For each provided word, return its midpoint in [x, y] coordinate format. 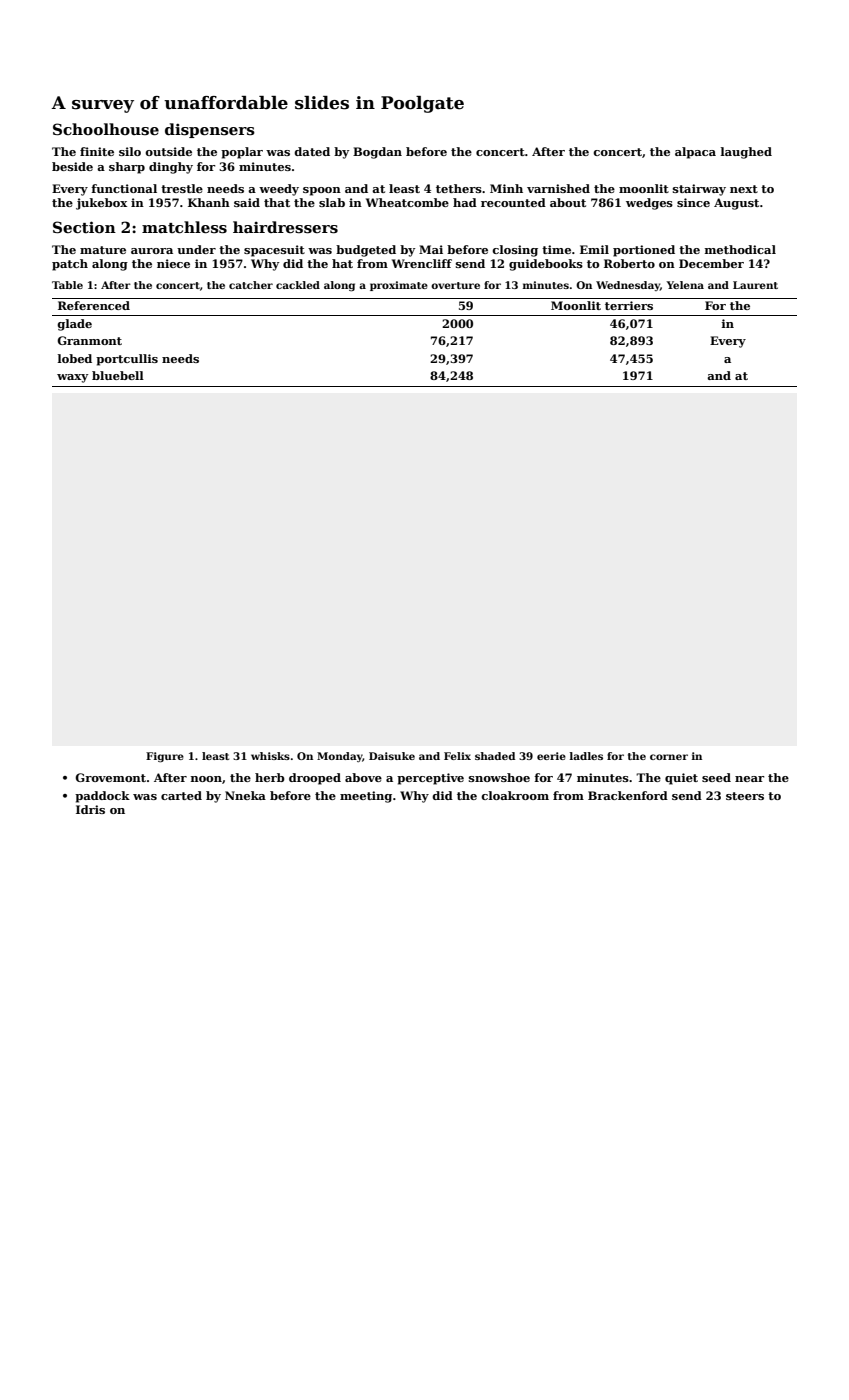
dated [312, 151]
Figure [165, 757]
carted [181, 795]
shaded [495, 756]
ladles [586, 756]
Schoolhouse [106, 129]
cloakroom [515, 795]
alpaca [695, 153]
